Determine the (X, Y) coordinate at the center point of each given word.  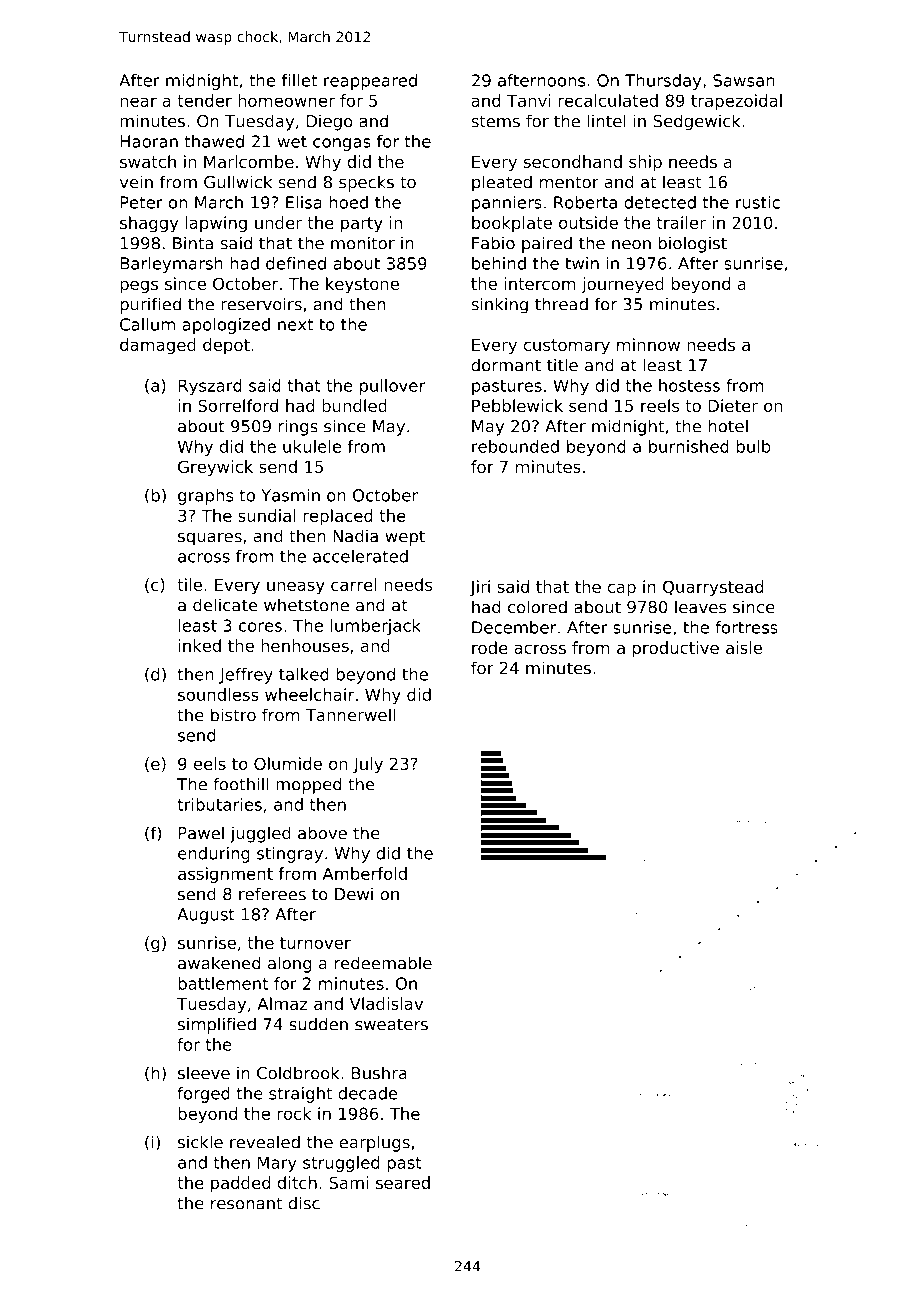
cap (622, 590)
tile (189, 584)
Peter (141, 202)
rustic (758, 202)
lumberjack (376, 627)
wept (405, 538)
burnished (689, 446)
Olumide (288, 763)
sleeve (204, 1073)
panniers (507, 204)
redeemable (383, 963)
